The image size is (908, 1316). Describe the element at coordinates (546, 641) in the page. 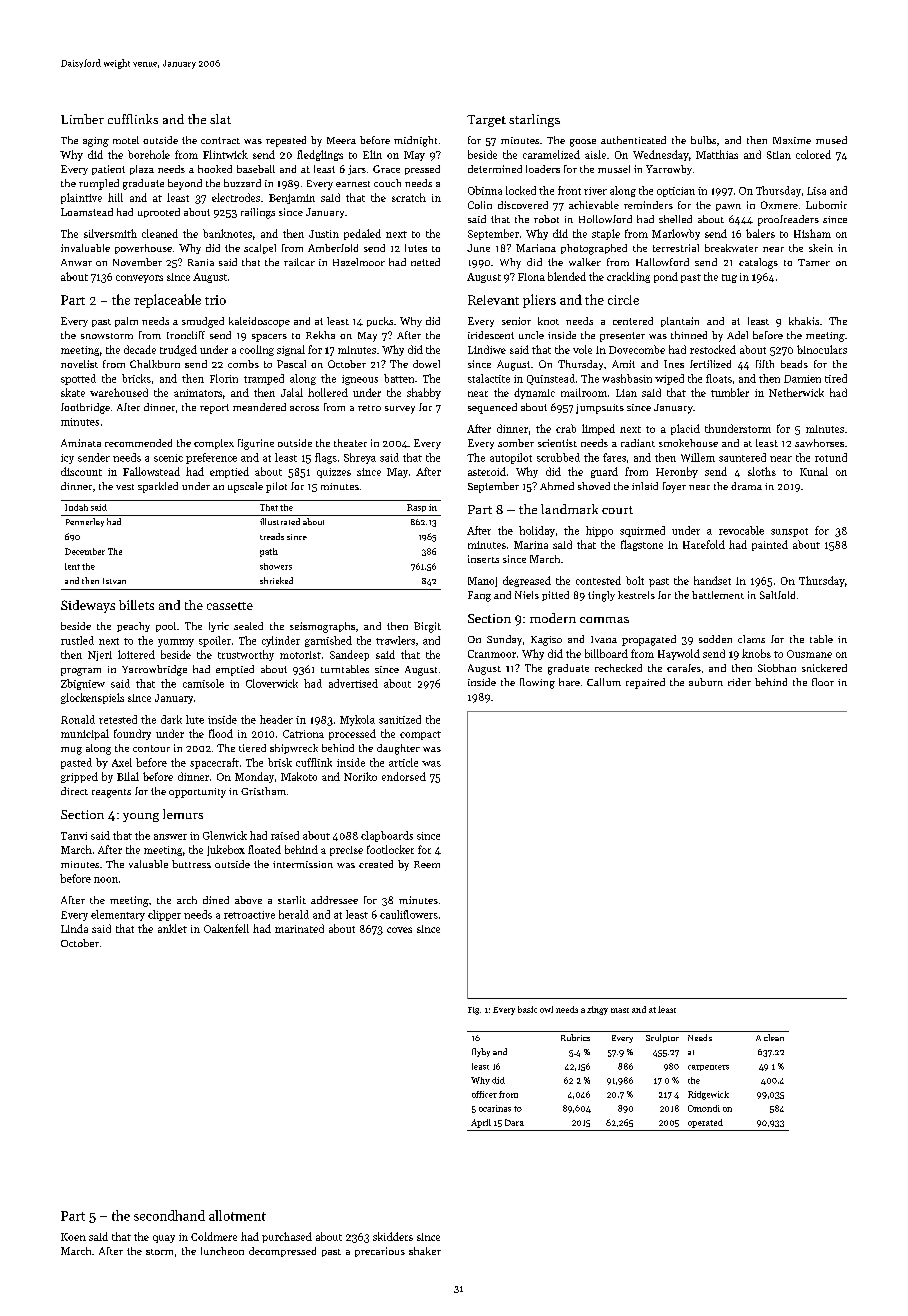

I see `Kagiso` at that location.
